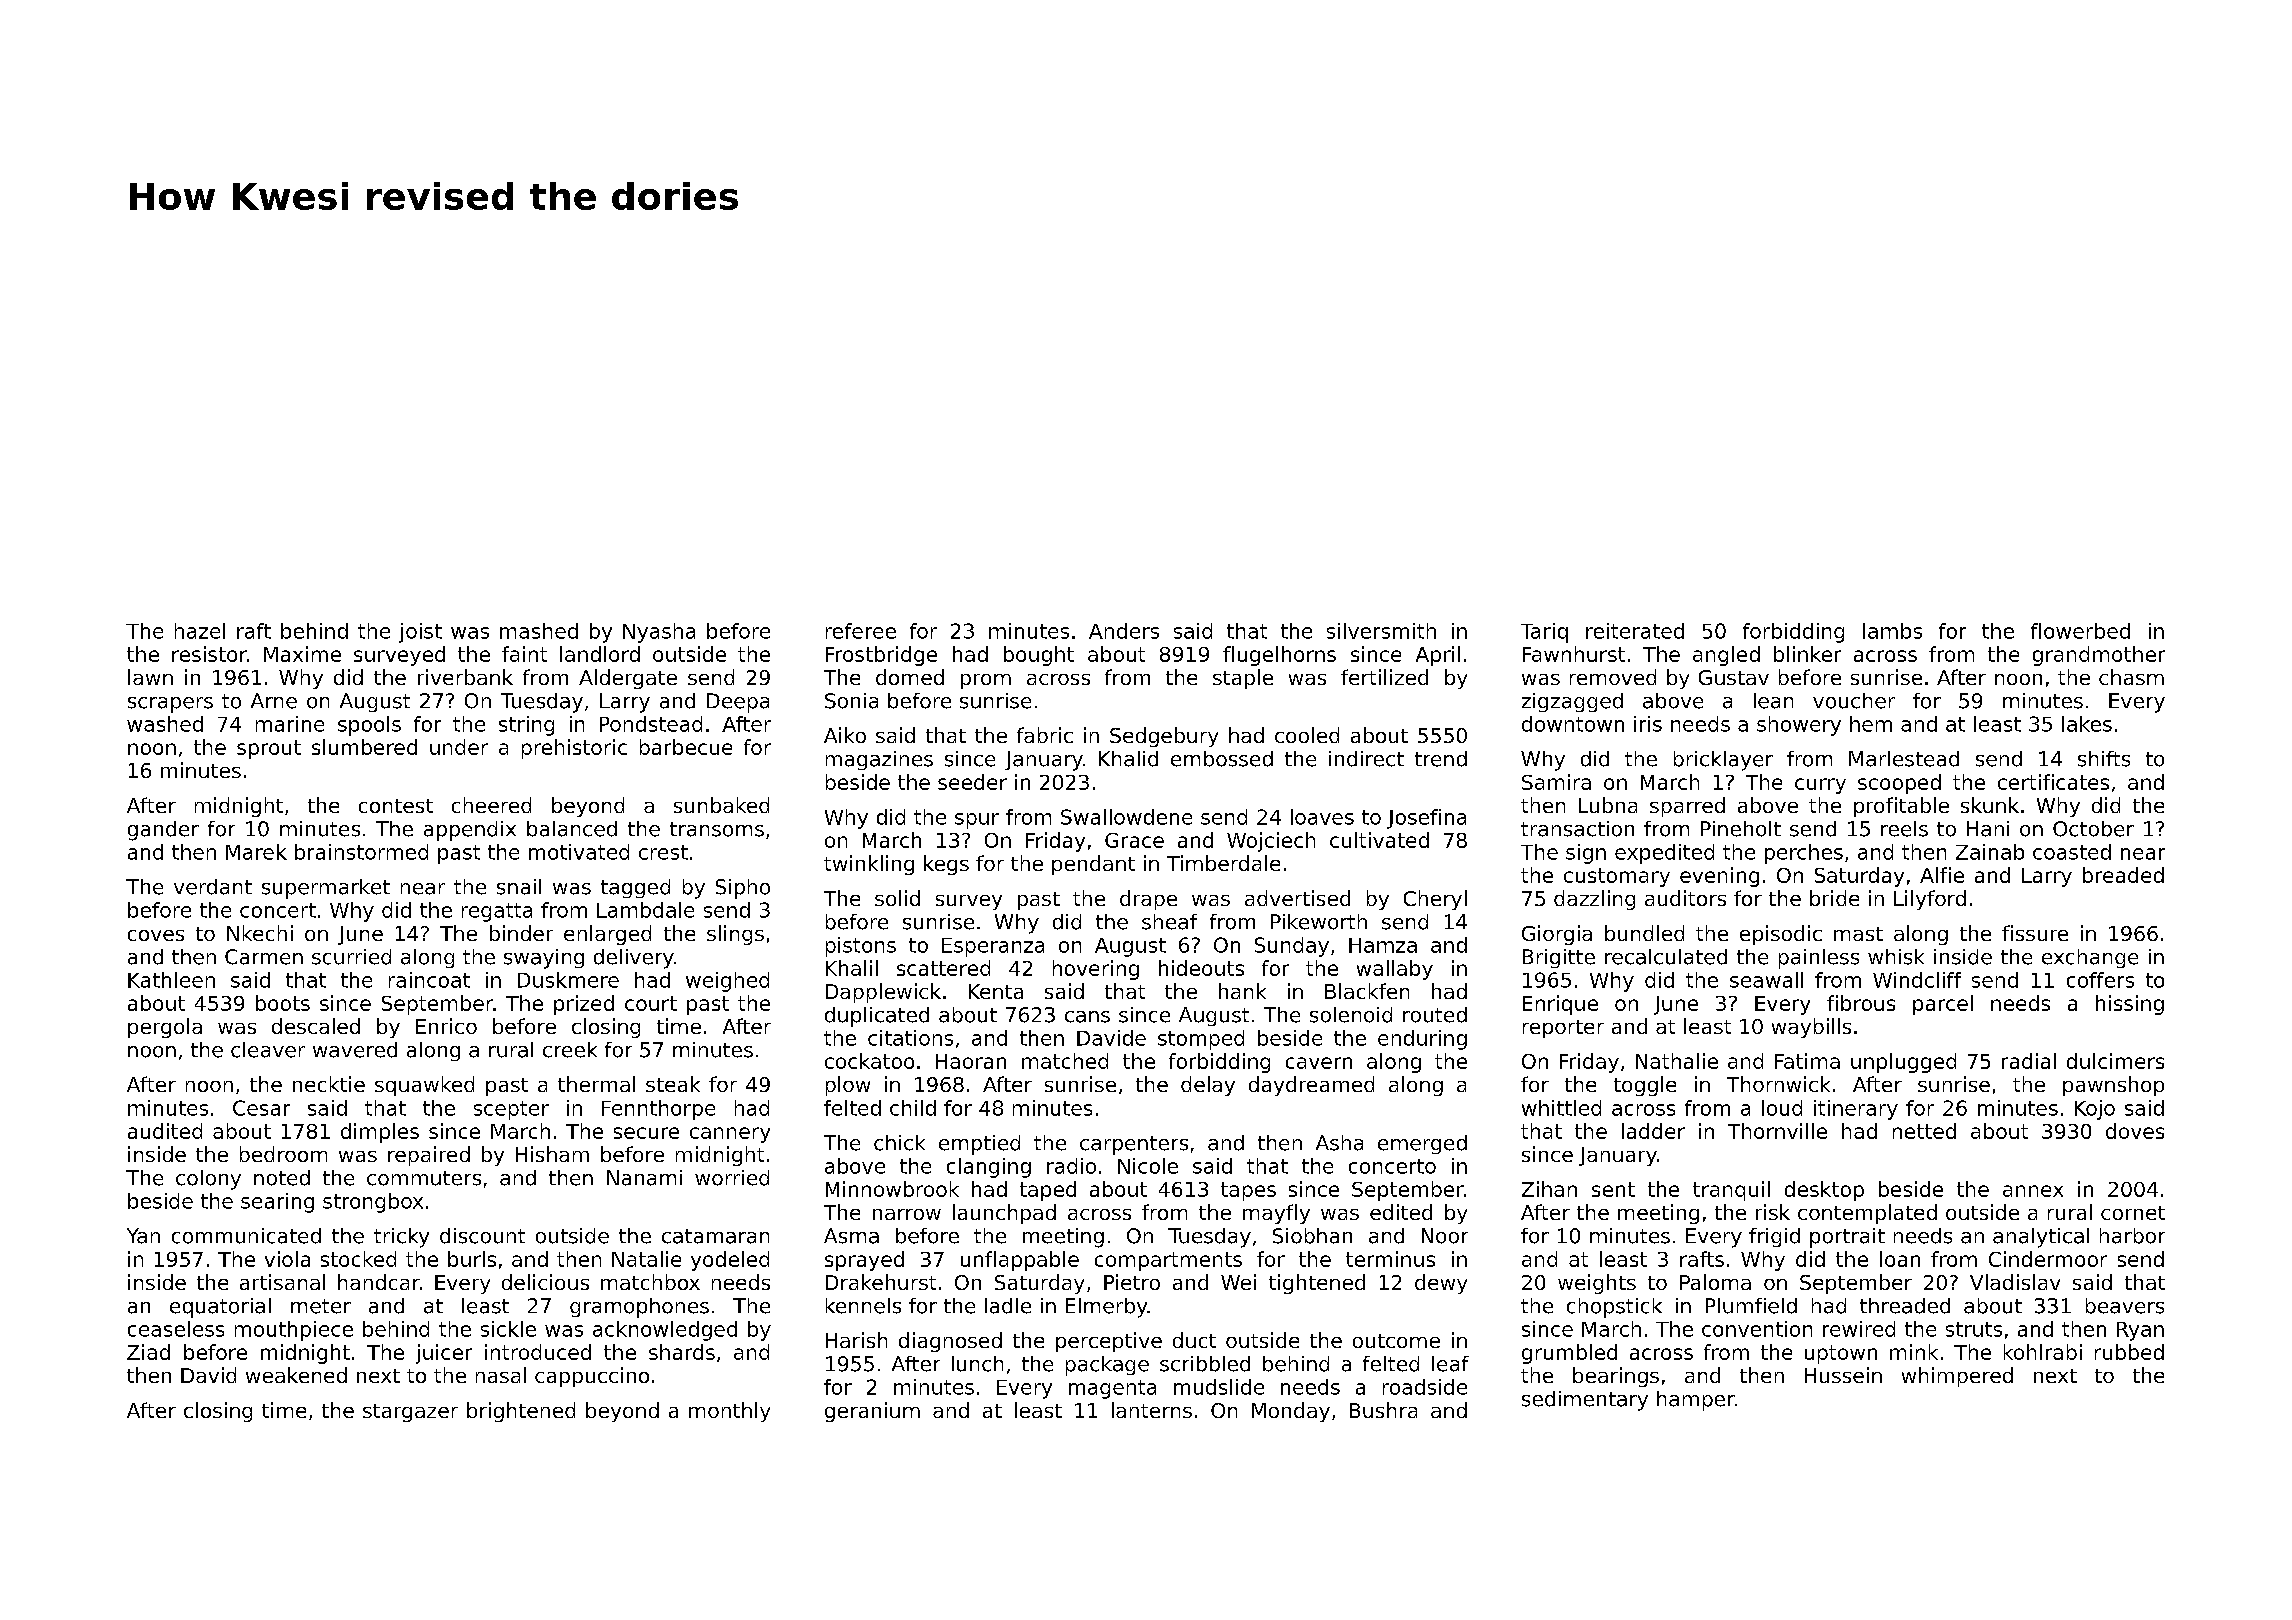 The width and height of the document is (2292, 1620). I want to click on diagnosed, so click(950, 1342).
